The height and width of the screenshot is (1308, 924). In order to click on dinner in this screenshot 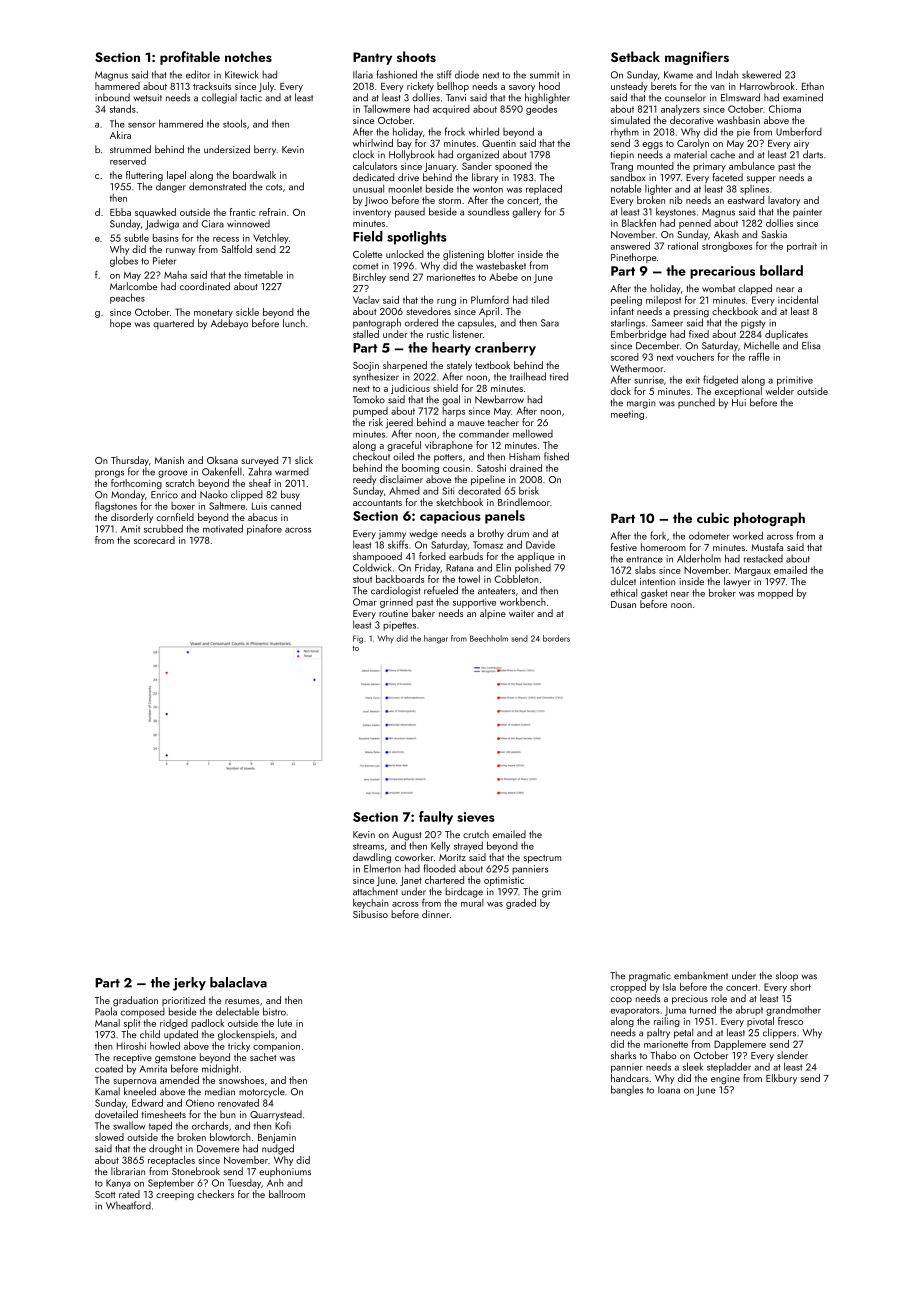, I will do `click(436, 914)`.
